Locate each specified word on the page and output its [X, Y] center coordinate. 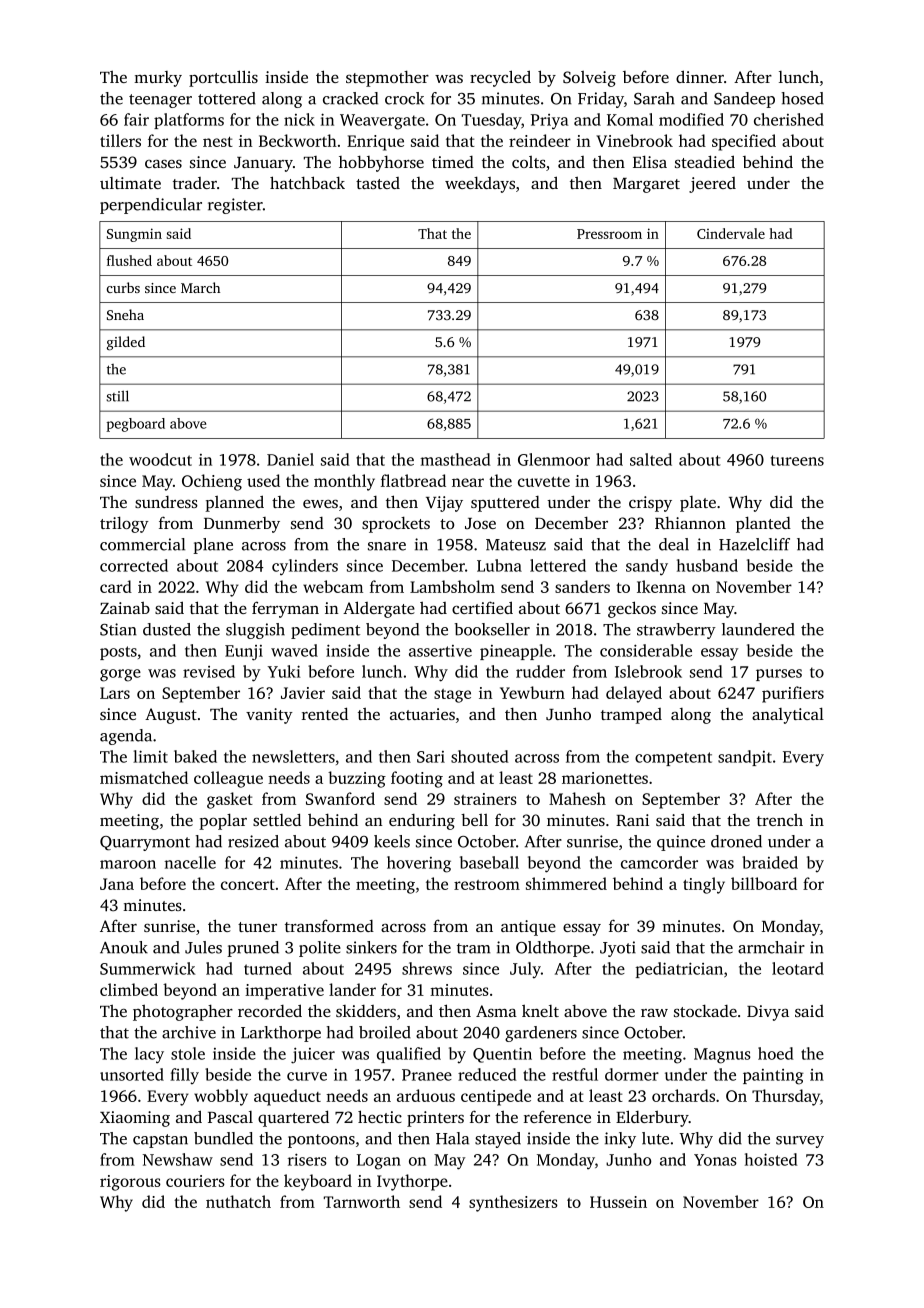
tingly [704, 885]
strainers [485, 799]
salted [651, 459]
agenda [126, 737]
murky [158, 79]
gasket [230, 800]
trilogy [124, 524]
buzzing [357, 779]
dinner [700, 76]
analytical [788, 715]
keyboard [318, 1182]
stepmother [387, 79]
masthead [455, 459]
